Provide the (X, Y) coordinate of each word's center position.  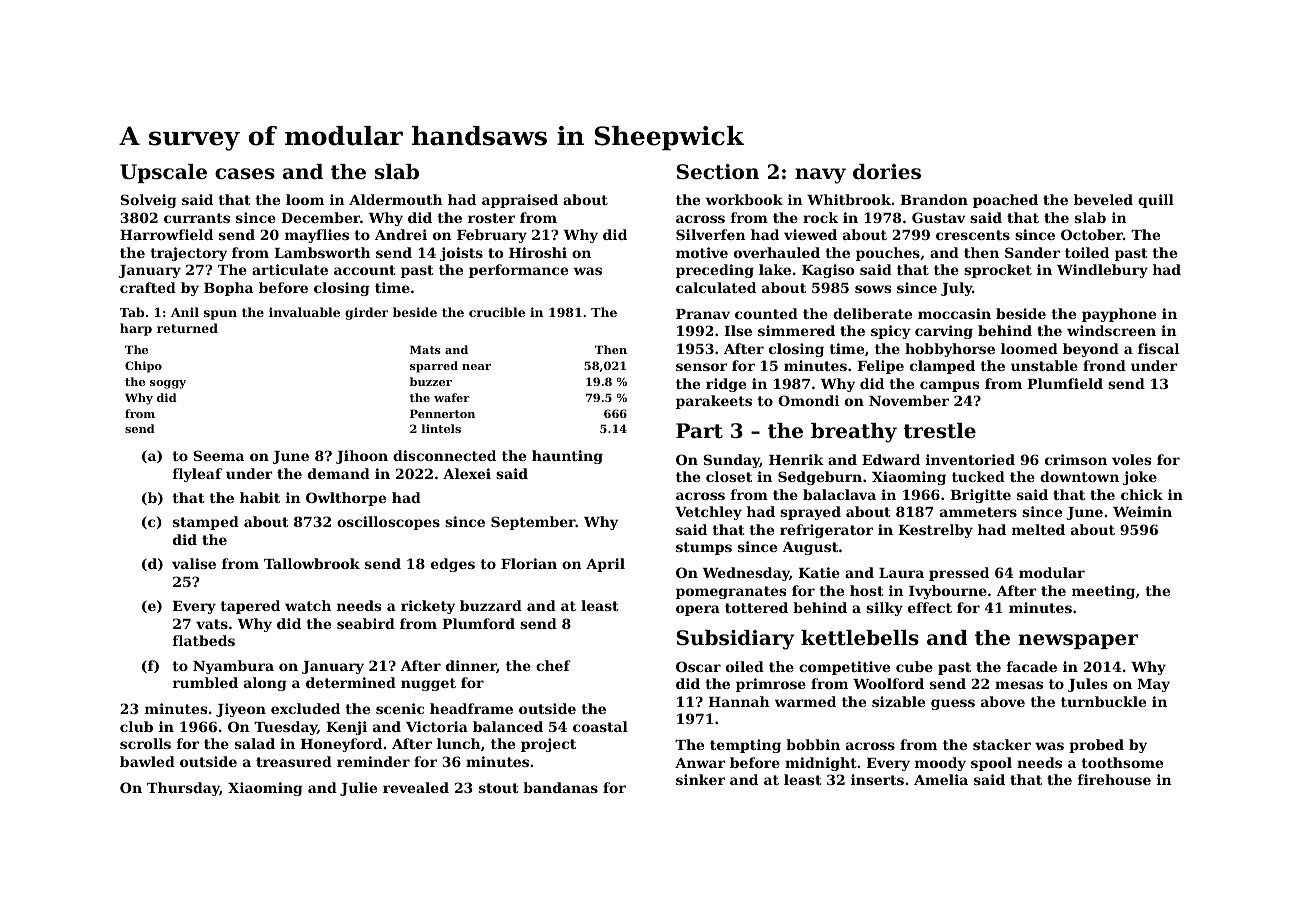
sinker (700, 779)
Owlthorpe (346, 499)
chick (1142, 494)
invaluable (304, 312)
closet (729, 476)
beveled (1103, 199)
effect (930, 607)
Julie (358, 789)
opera (698, 610)
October (1092, 234)
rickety (428, 607)
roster (491, 218)
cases (245, 174)
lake (775, 269)
